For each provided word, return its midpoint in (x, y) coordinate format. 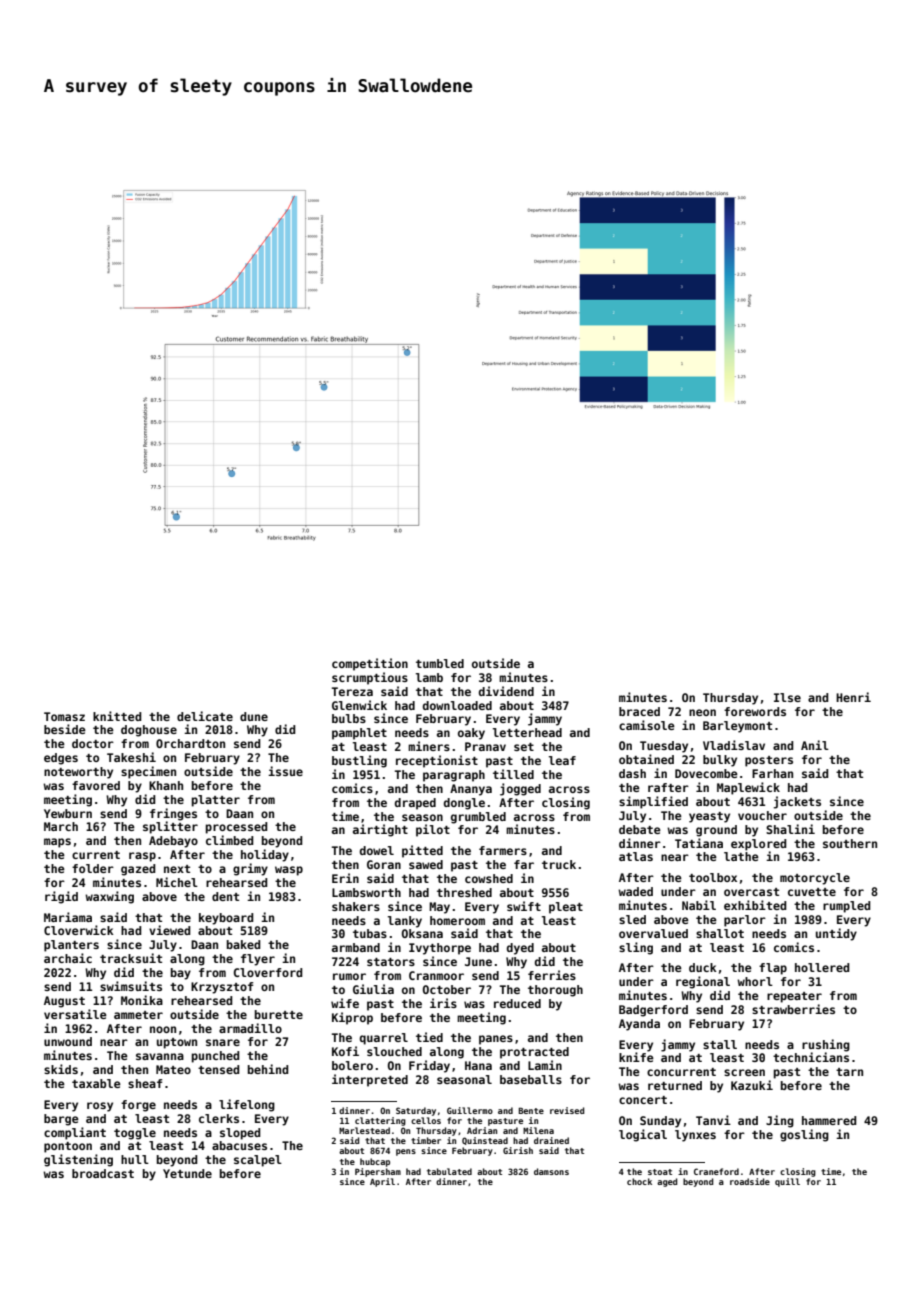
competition (370, 664)
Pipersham (378, 1172)
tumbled (440, 663)
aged (667, 1182)
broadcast (103, 1173)
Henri (853, 697)
